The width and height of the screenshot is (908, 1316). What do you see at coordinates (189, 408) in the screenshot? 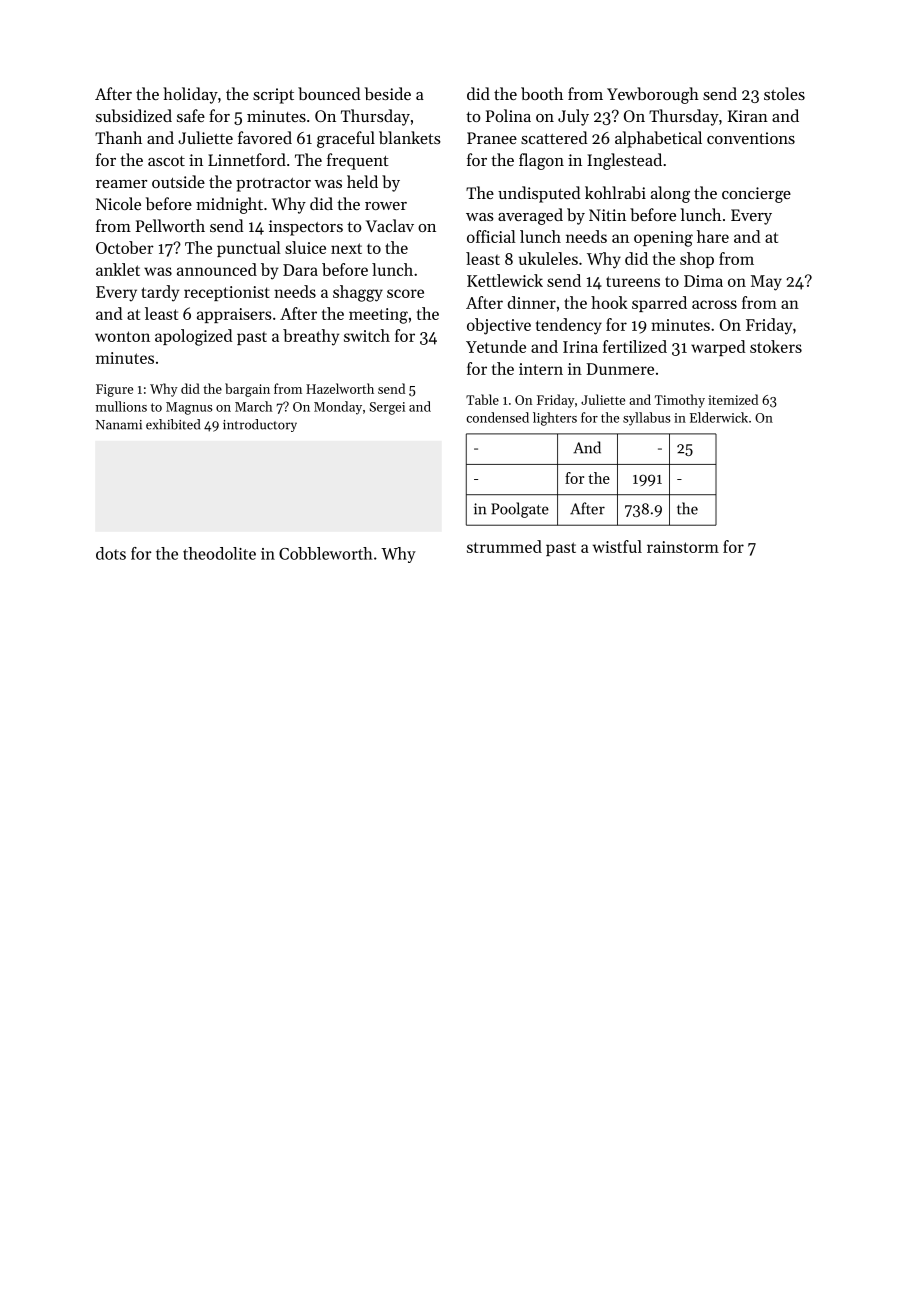
I see `Magnus` at bounding box center [189, 408].
